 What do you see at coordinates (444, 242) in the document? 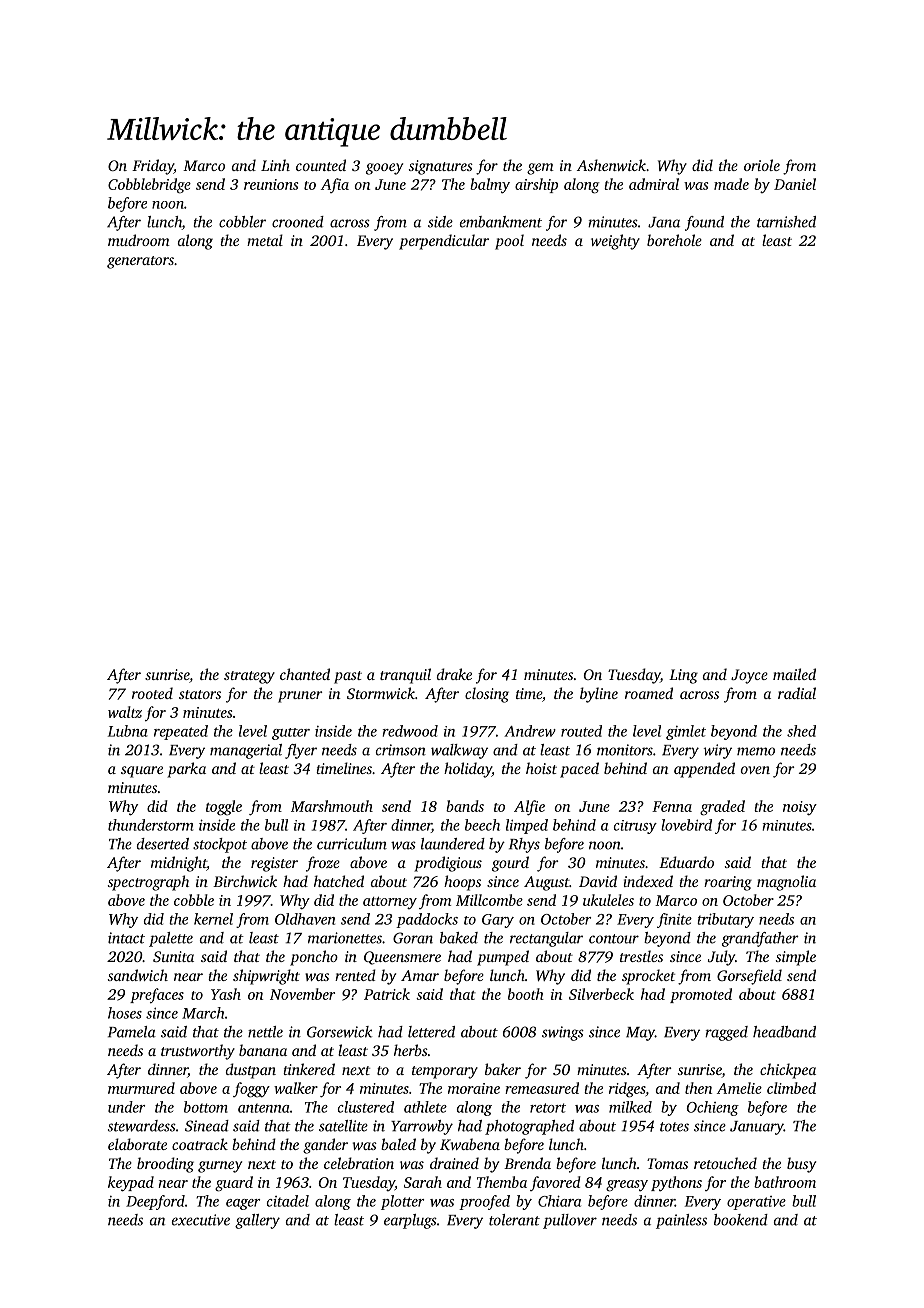
I see `perpendicular` at bounding box center [444, 242].
